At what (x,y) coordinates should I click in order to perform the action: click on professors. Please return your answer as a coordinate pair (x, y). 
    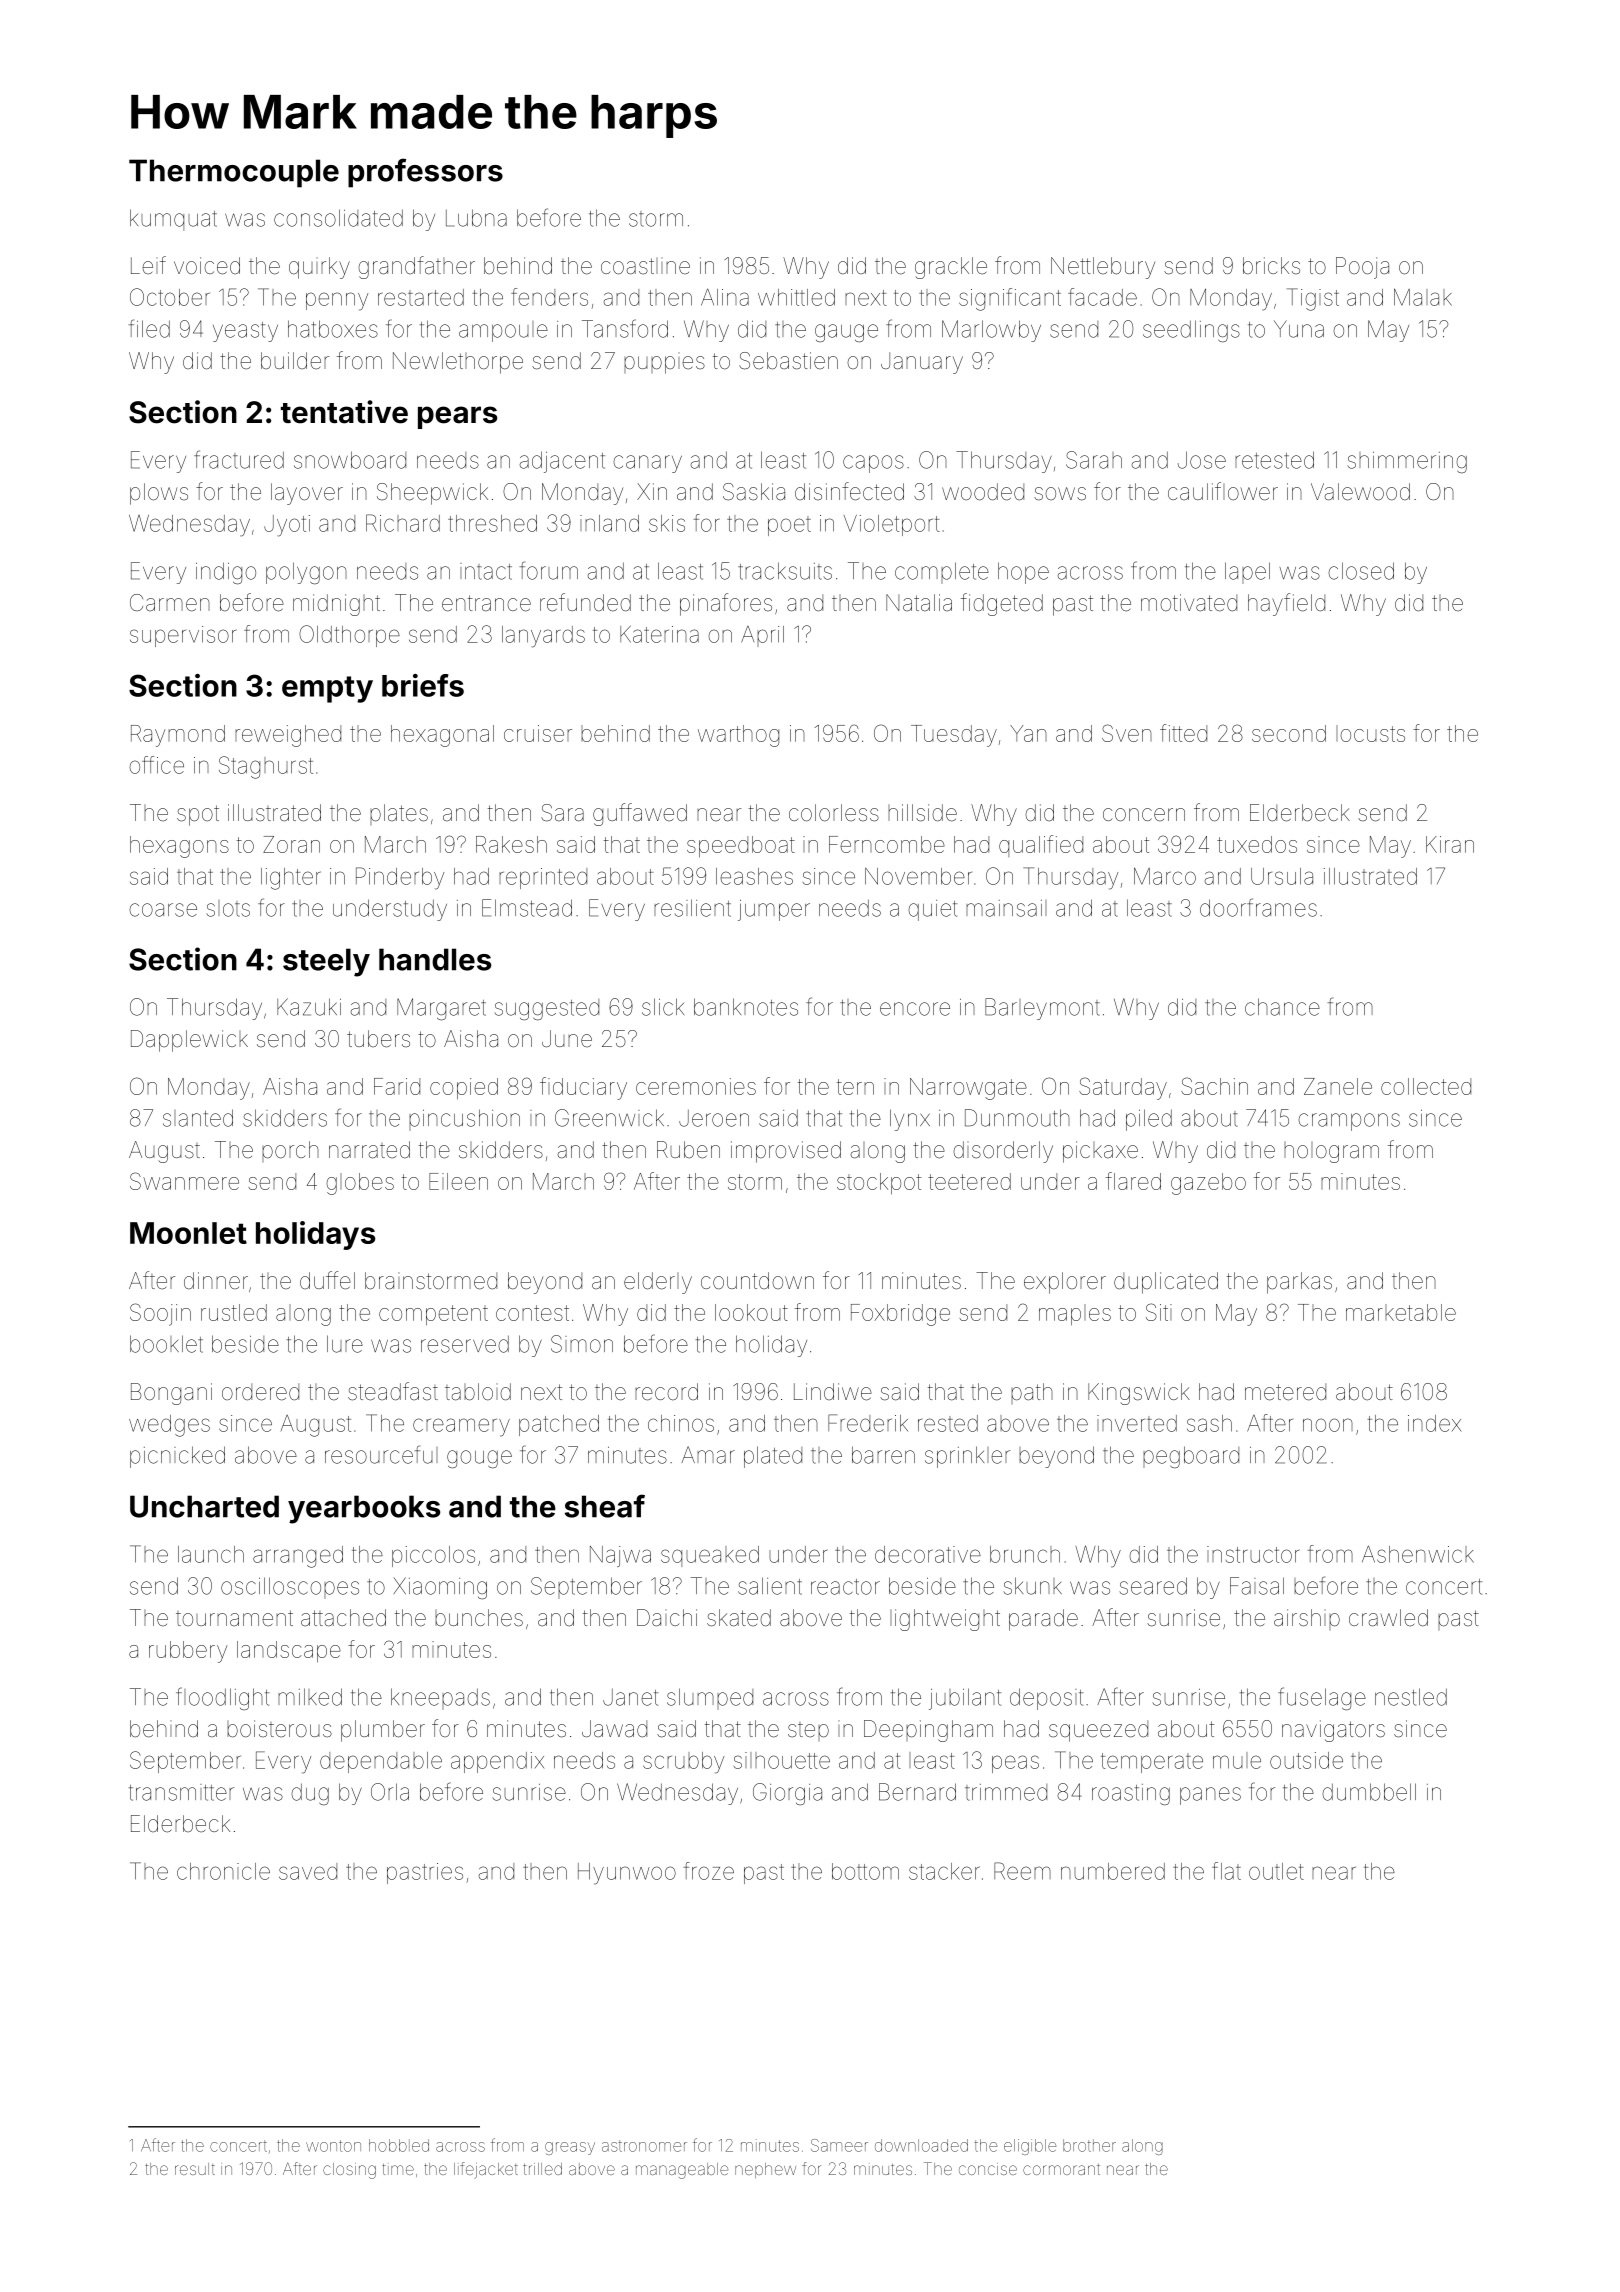
    Looking at the image, I should click on (425, 173).
